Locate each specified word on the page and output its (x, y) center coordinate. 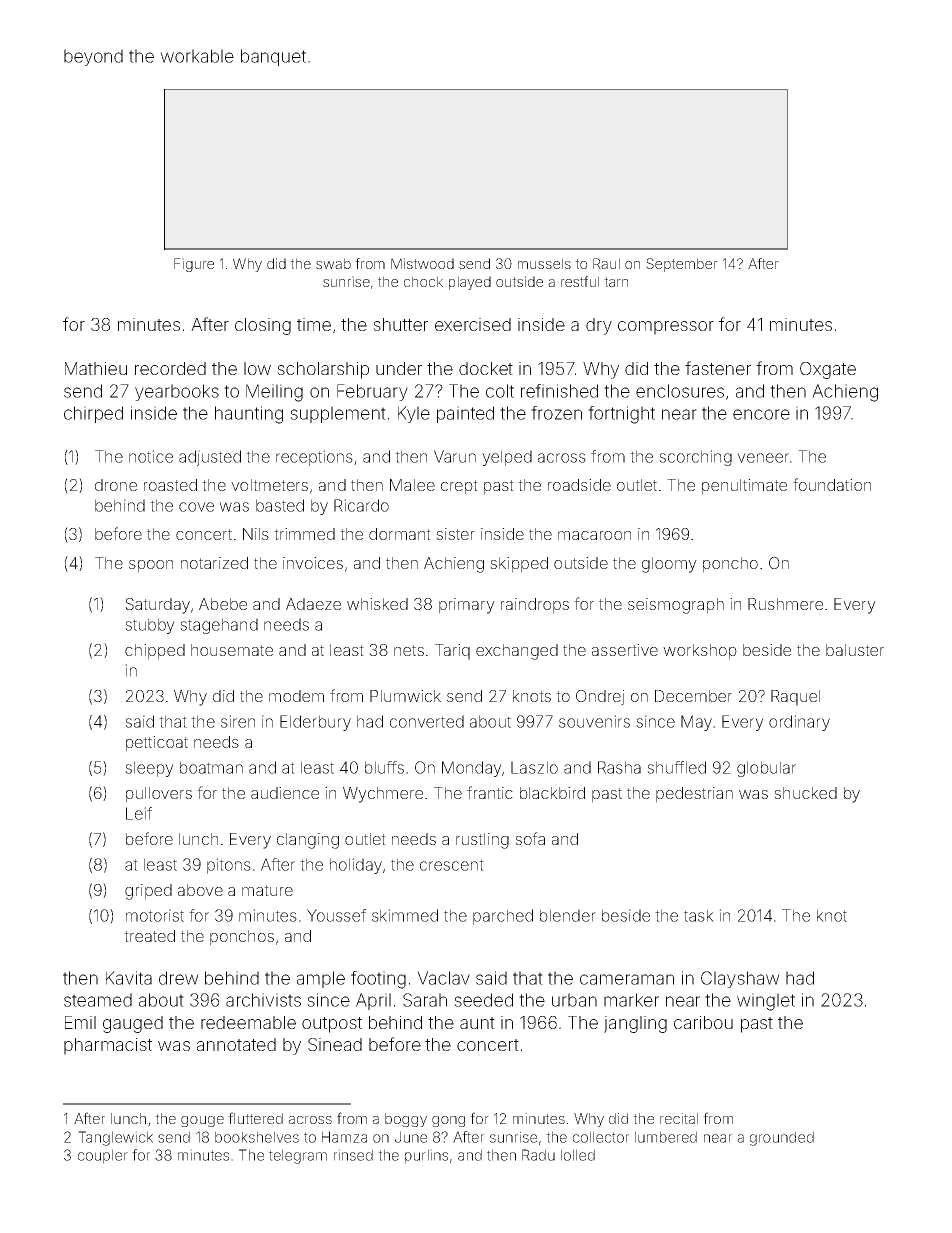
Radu (538, 1155)
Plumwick (405, 696)
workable (197, 56)
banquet (273, 57)
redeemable (248, 1022)
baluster (855, 650)
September (682, 265)
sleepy (149, 769)
